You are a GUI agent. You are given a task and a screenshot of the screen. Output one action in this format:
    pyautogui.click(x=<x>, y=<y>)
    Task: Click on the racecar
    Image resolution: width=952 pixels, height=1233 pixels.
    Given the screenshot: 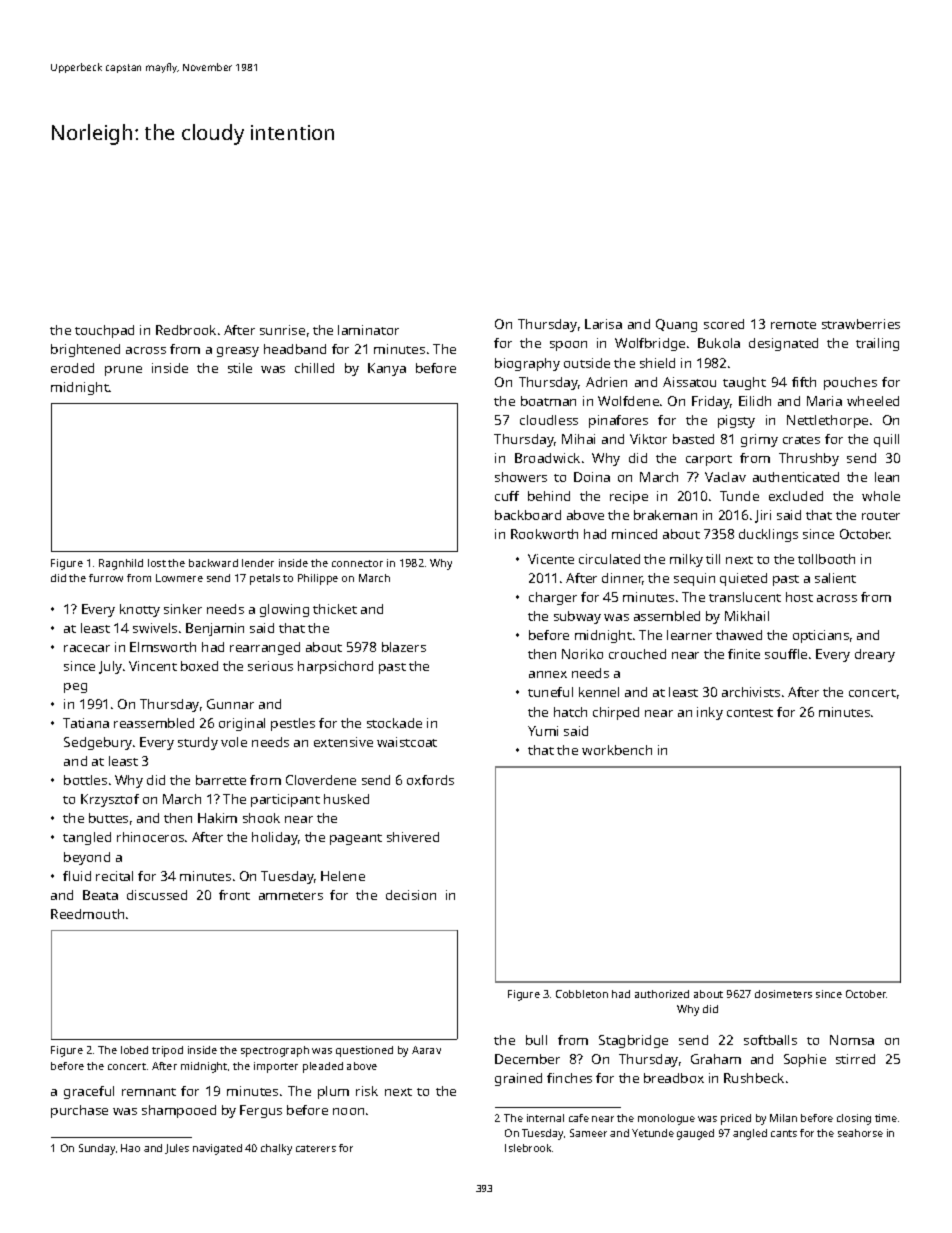 What is the action you would take?
    pyautogui.click(x=87, y=648)
